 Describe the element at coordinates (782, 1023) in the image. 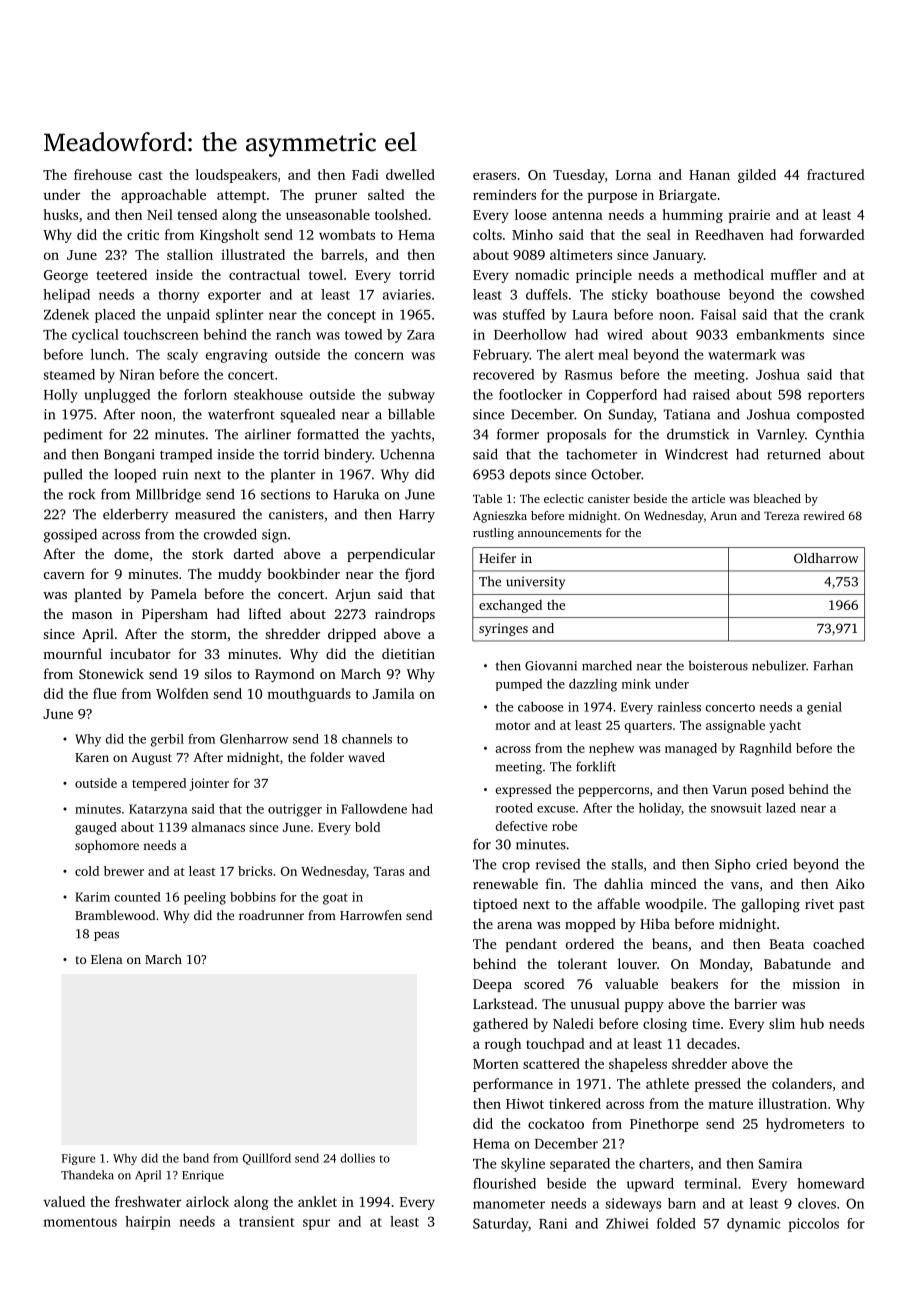

I see `slim` at that location.
